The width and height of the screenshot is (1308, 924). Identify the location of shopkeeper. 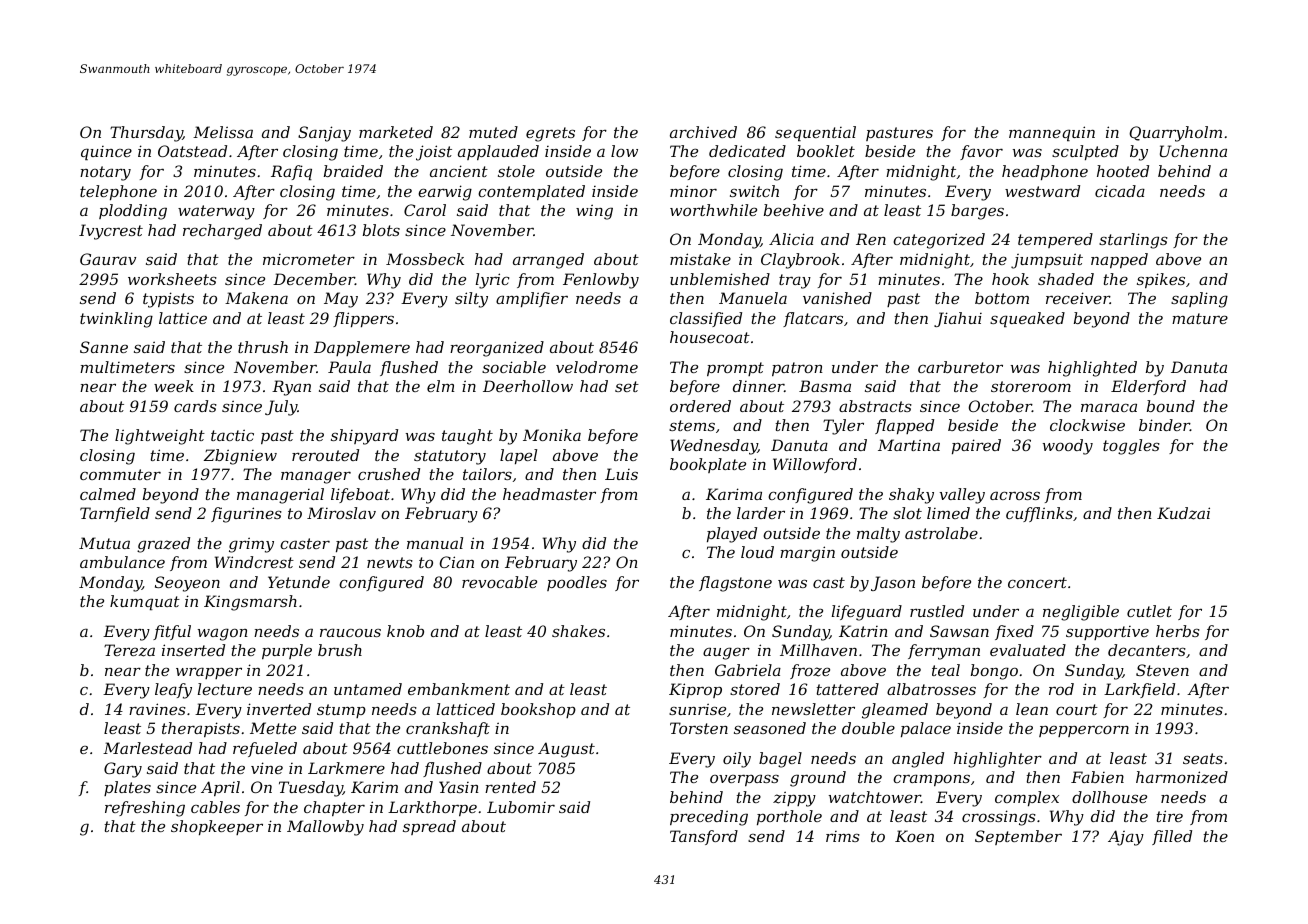
(217, 827).
